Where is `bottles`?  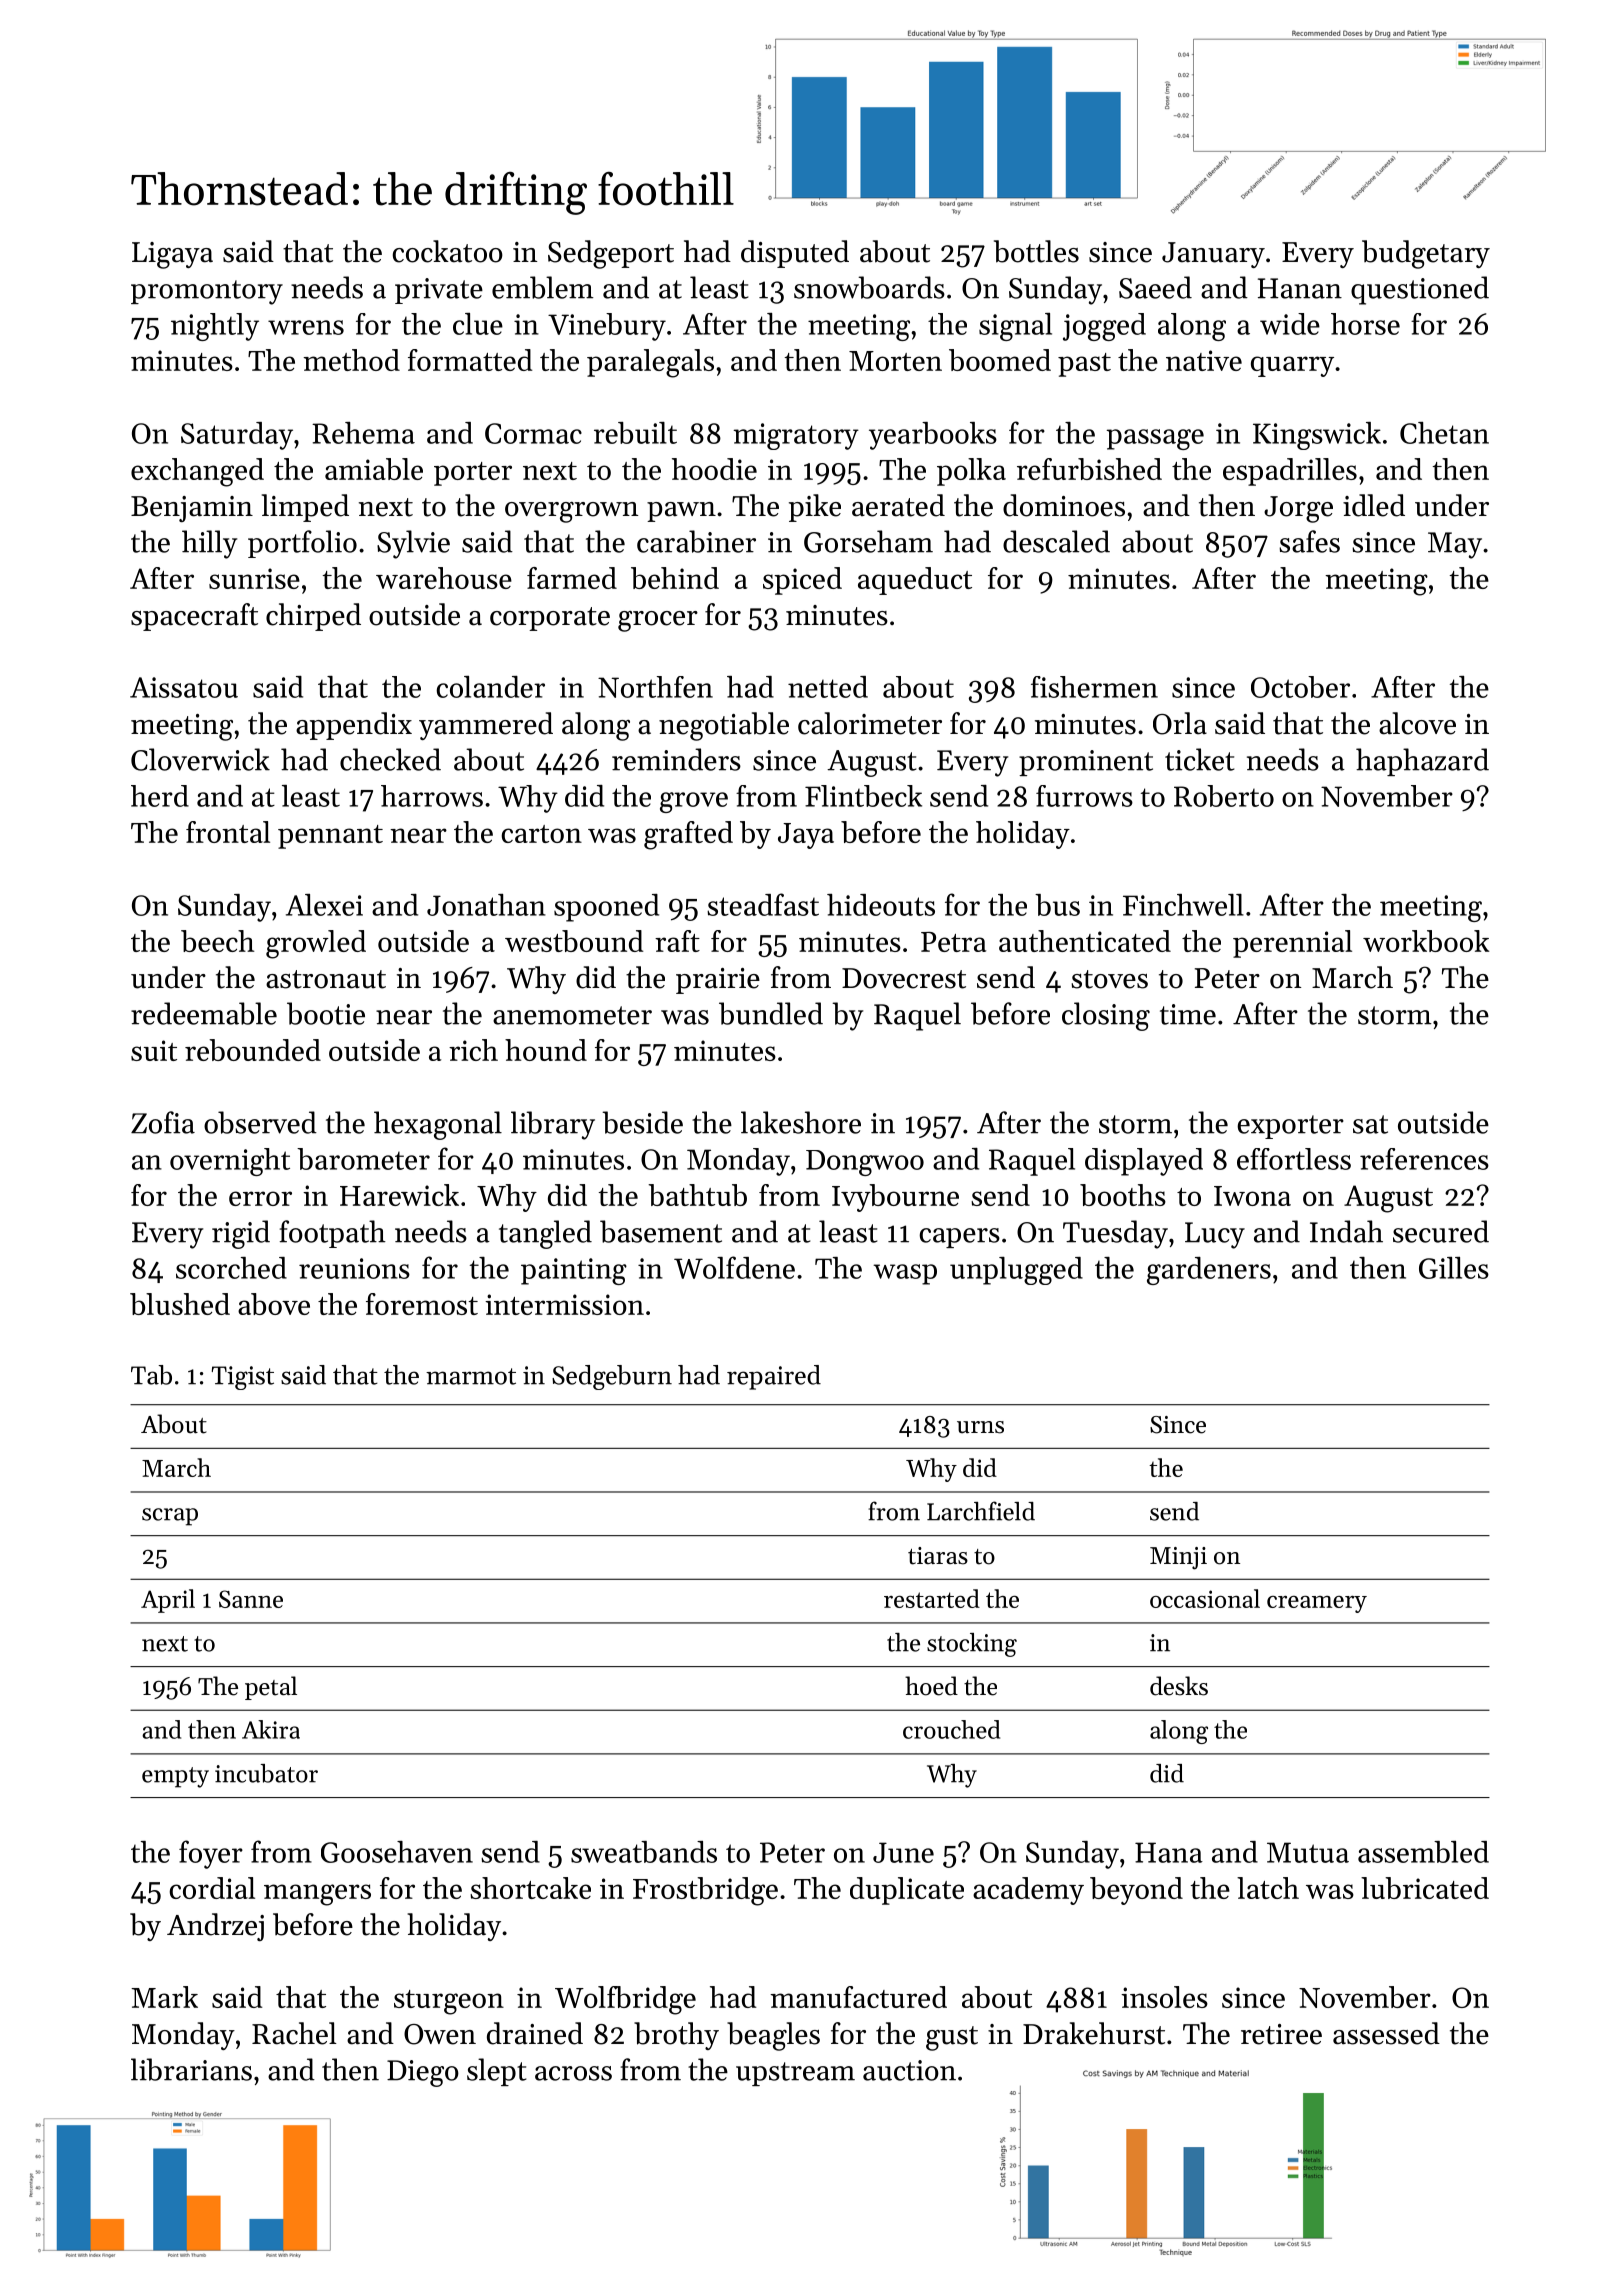 bottles is located at coordinates (1036, 251).
